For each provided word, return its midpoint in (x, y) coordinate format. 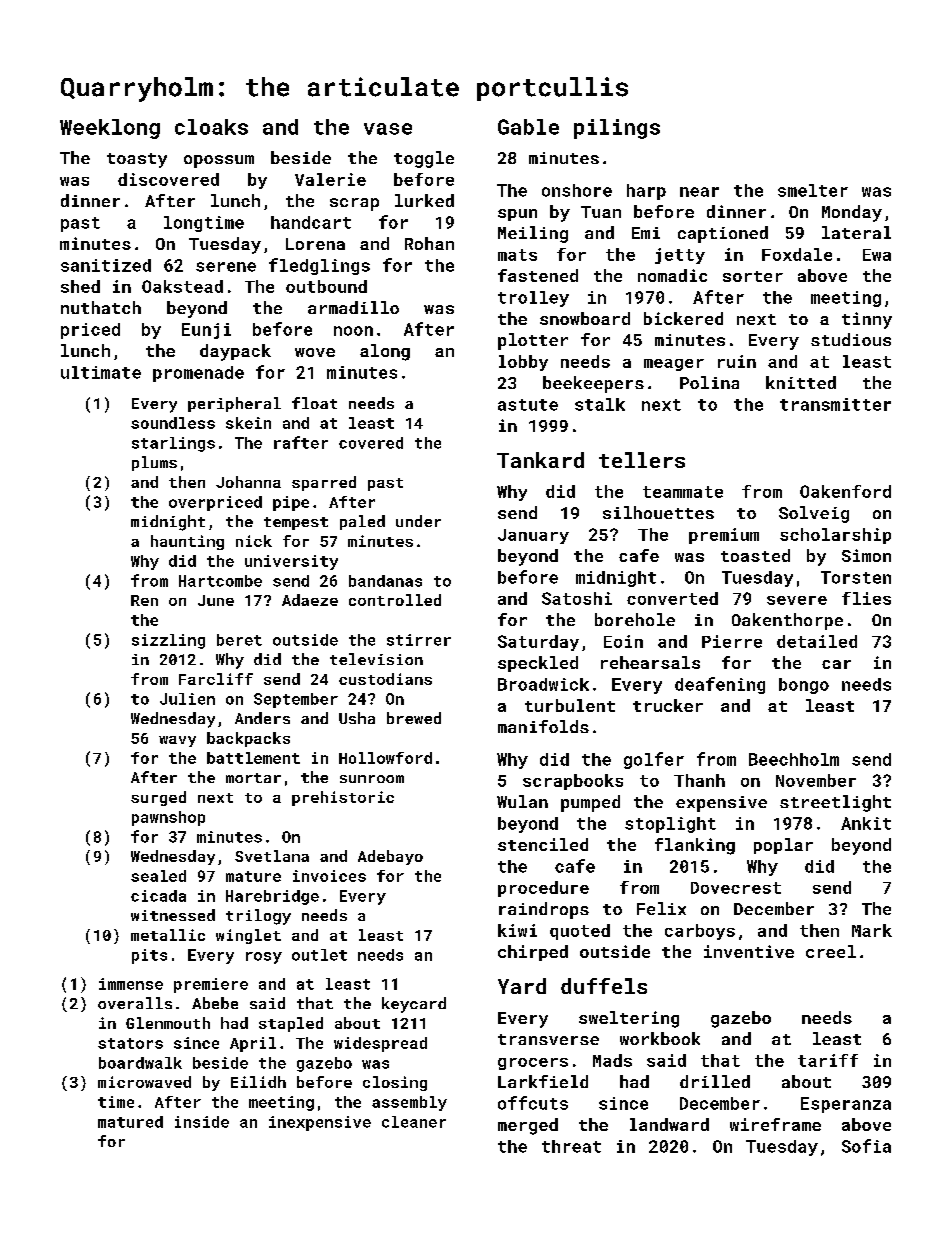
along (385, 352)
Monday (852, 213)
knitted (801, 382)
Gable (528, 127)
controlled (395, 600)
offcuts (533, 1103)
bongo (804, 686)
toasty (137, 160)
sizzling (168, 641)
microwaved (144, 1082)
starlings (173, 444)
